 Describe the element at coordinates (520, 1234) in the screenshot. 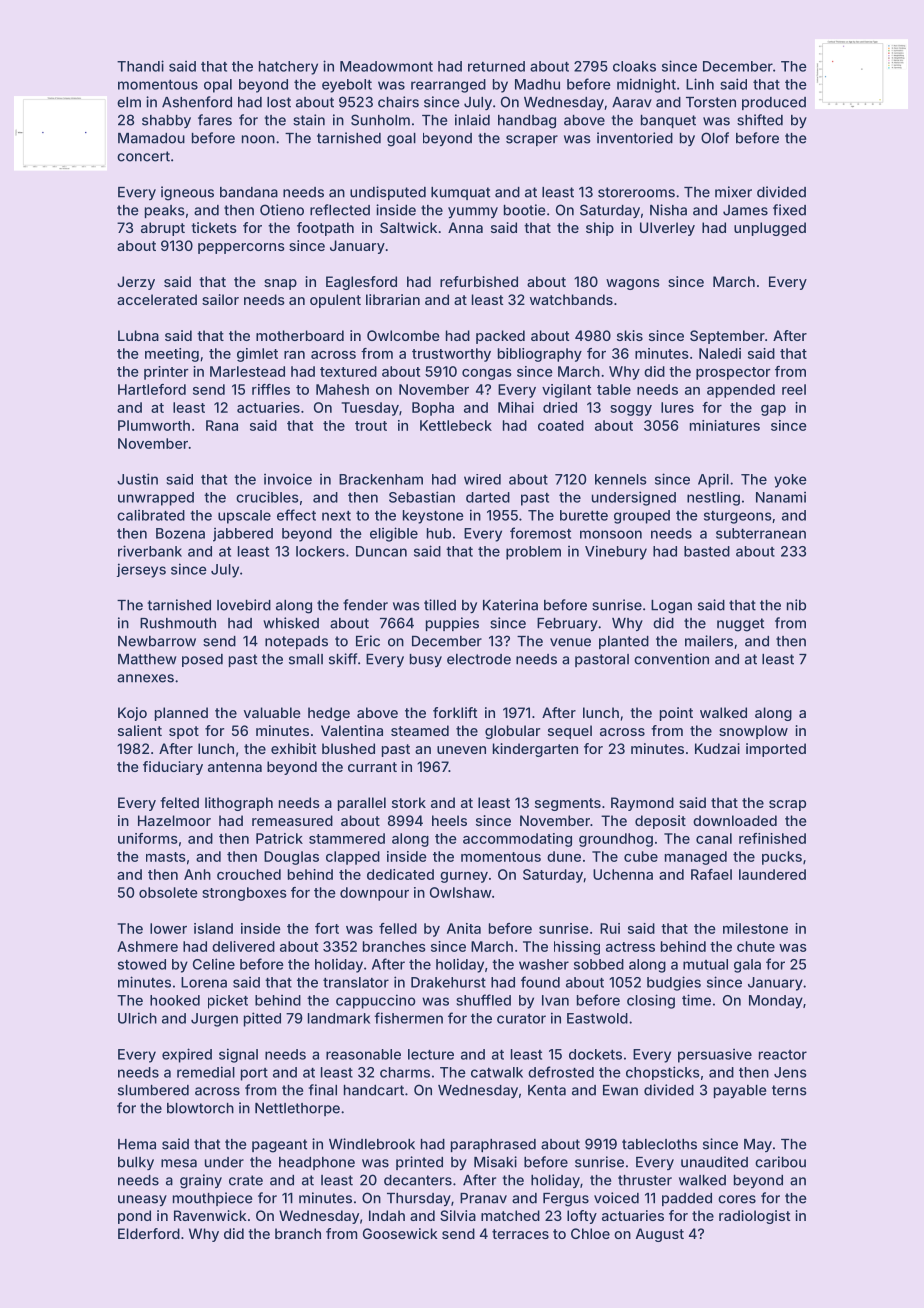

I see `terraces` at that location.
